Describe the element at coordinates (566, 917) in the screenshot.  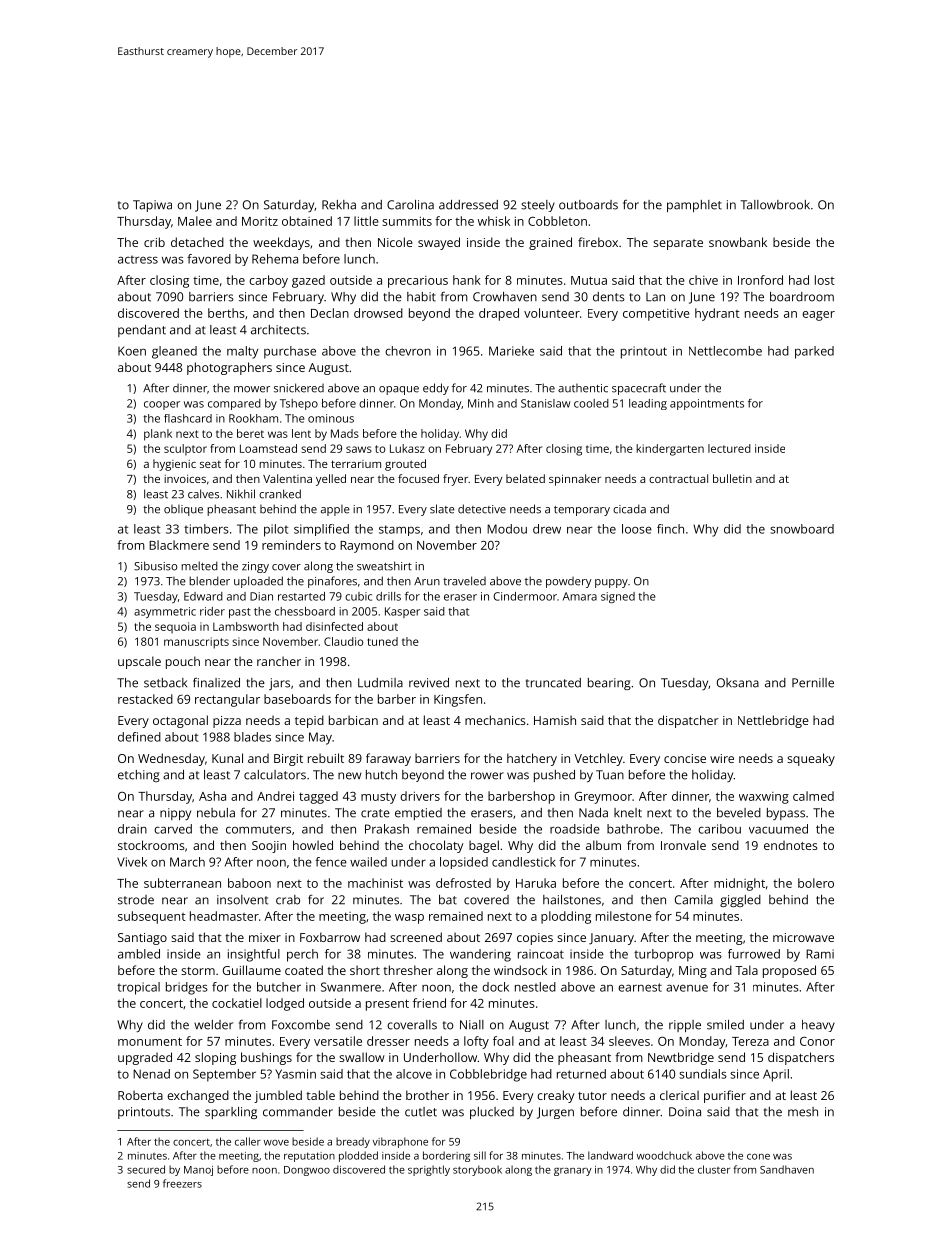
I see `plodding` at that location.
